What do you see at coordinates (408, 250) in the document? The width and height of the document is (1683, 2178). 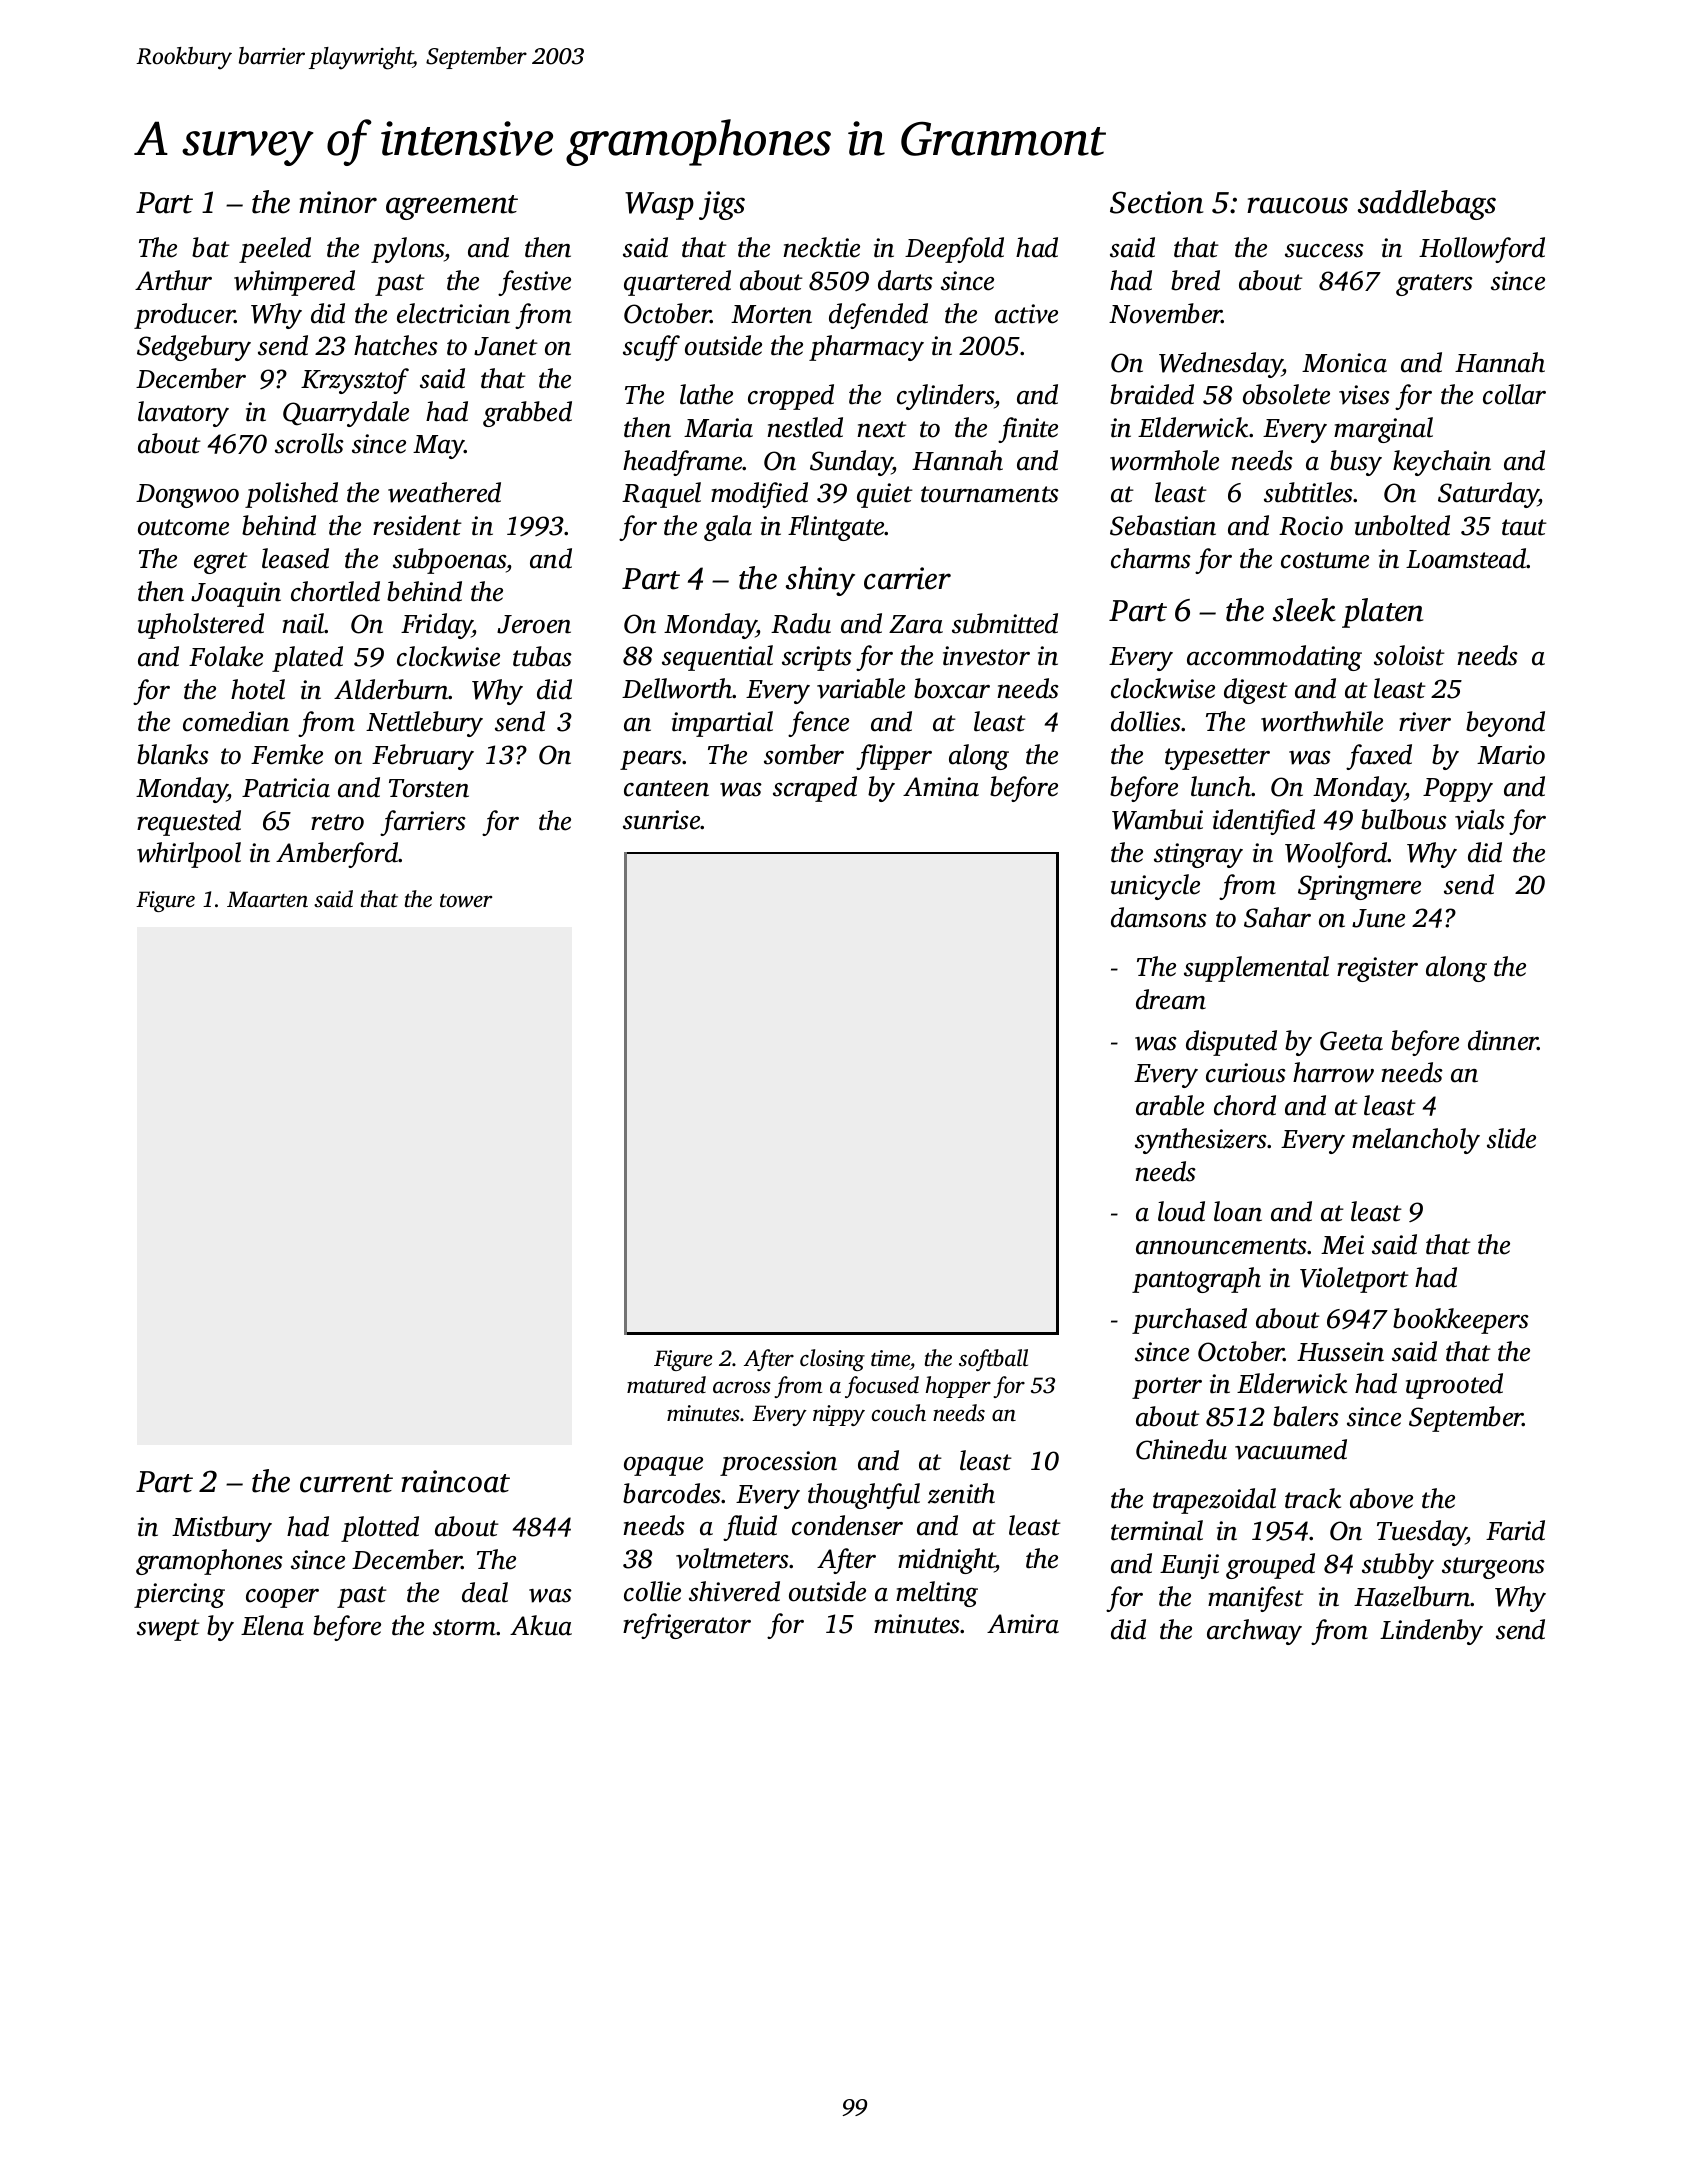 I see `pylons` at bounding box center [408, 250].
